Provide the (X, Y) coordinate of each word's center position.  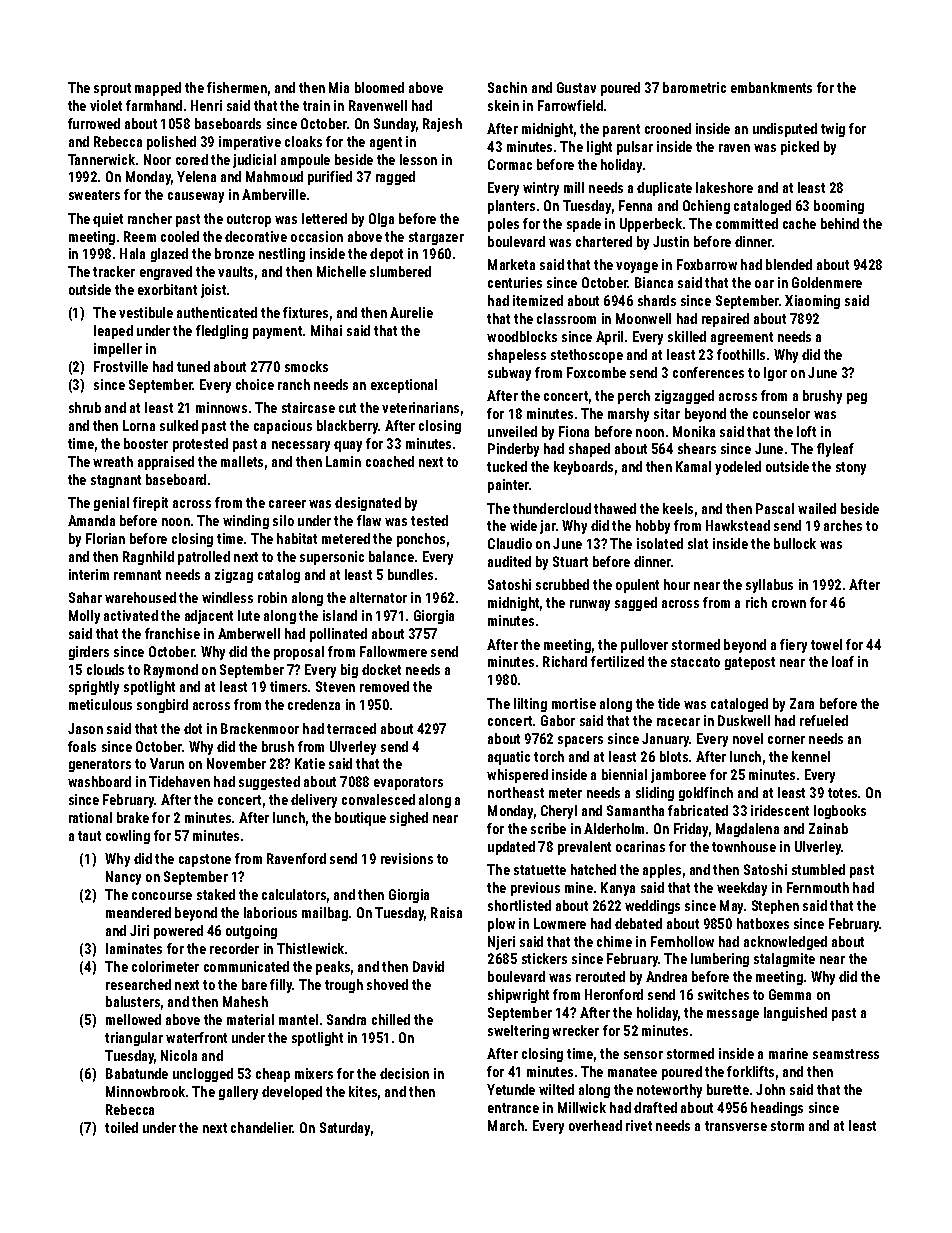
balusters (133, 1001)
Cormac (510, 164)
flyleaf (835, 450)
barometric (694, 87)
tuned (193, 366)
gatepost (750, 663)
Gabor (558, 720)
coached (390, 461)
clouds (105, 669)
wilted (556, 1089)
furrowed (94, 123)
